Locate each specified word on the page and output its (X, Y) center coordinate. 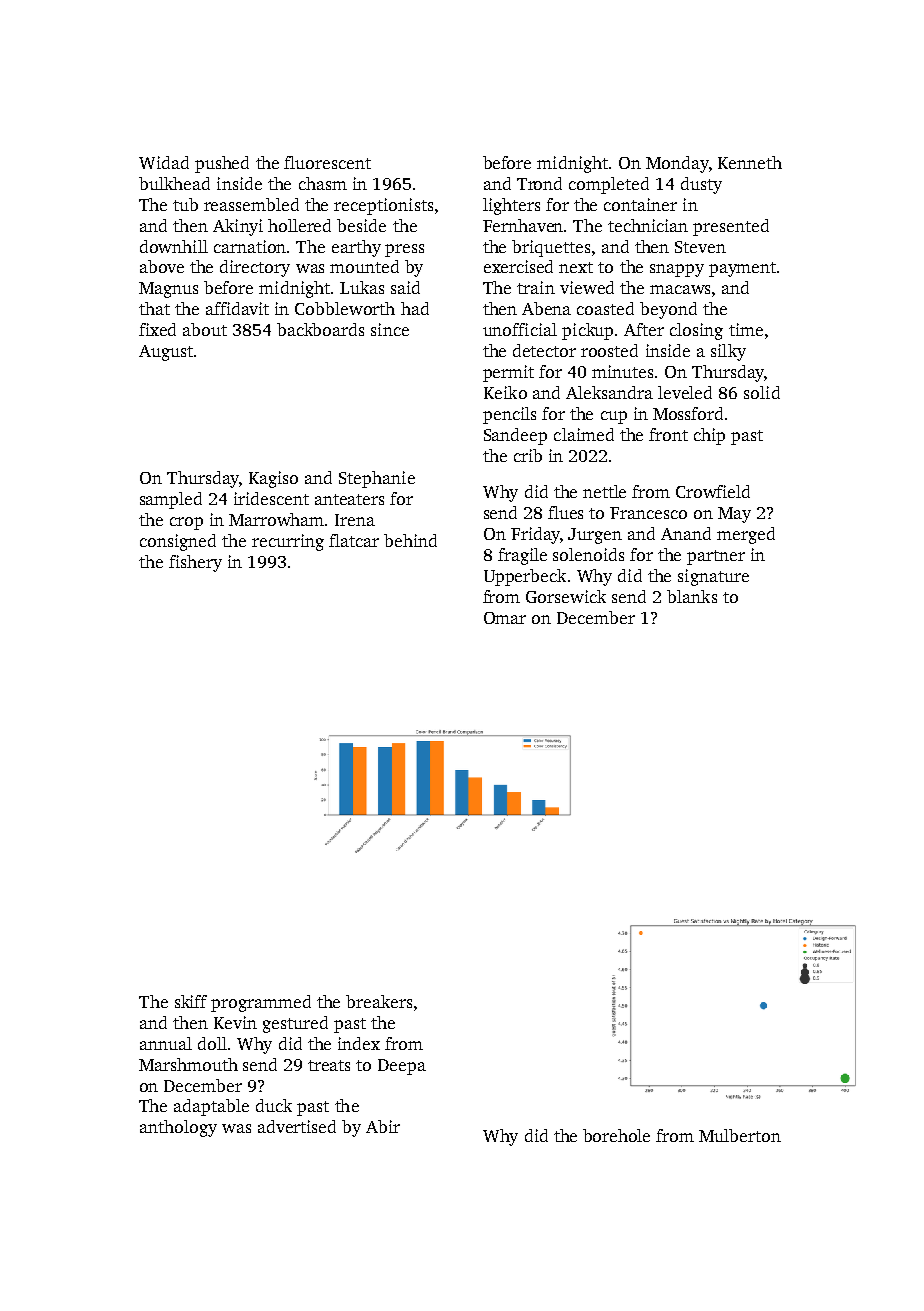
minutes (622, 371)
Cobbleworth (345, 308)
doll (212, 1043)
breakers (379, 1001)
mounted (364, 266)
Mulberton (740, 1135)
